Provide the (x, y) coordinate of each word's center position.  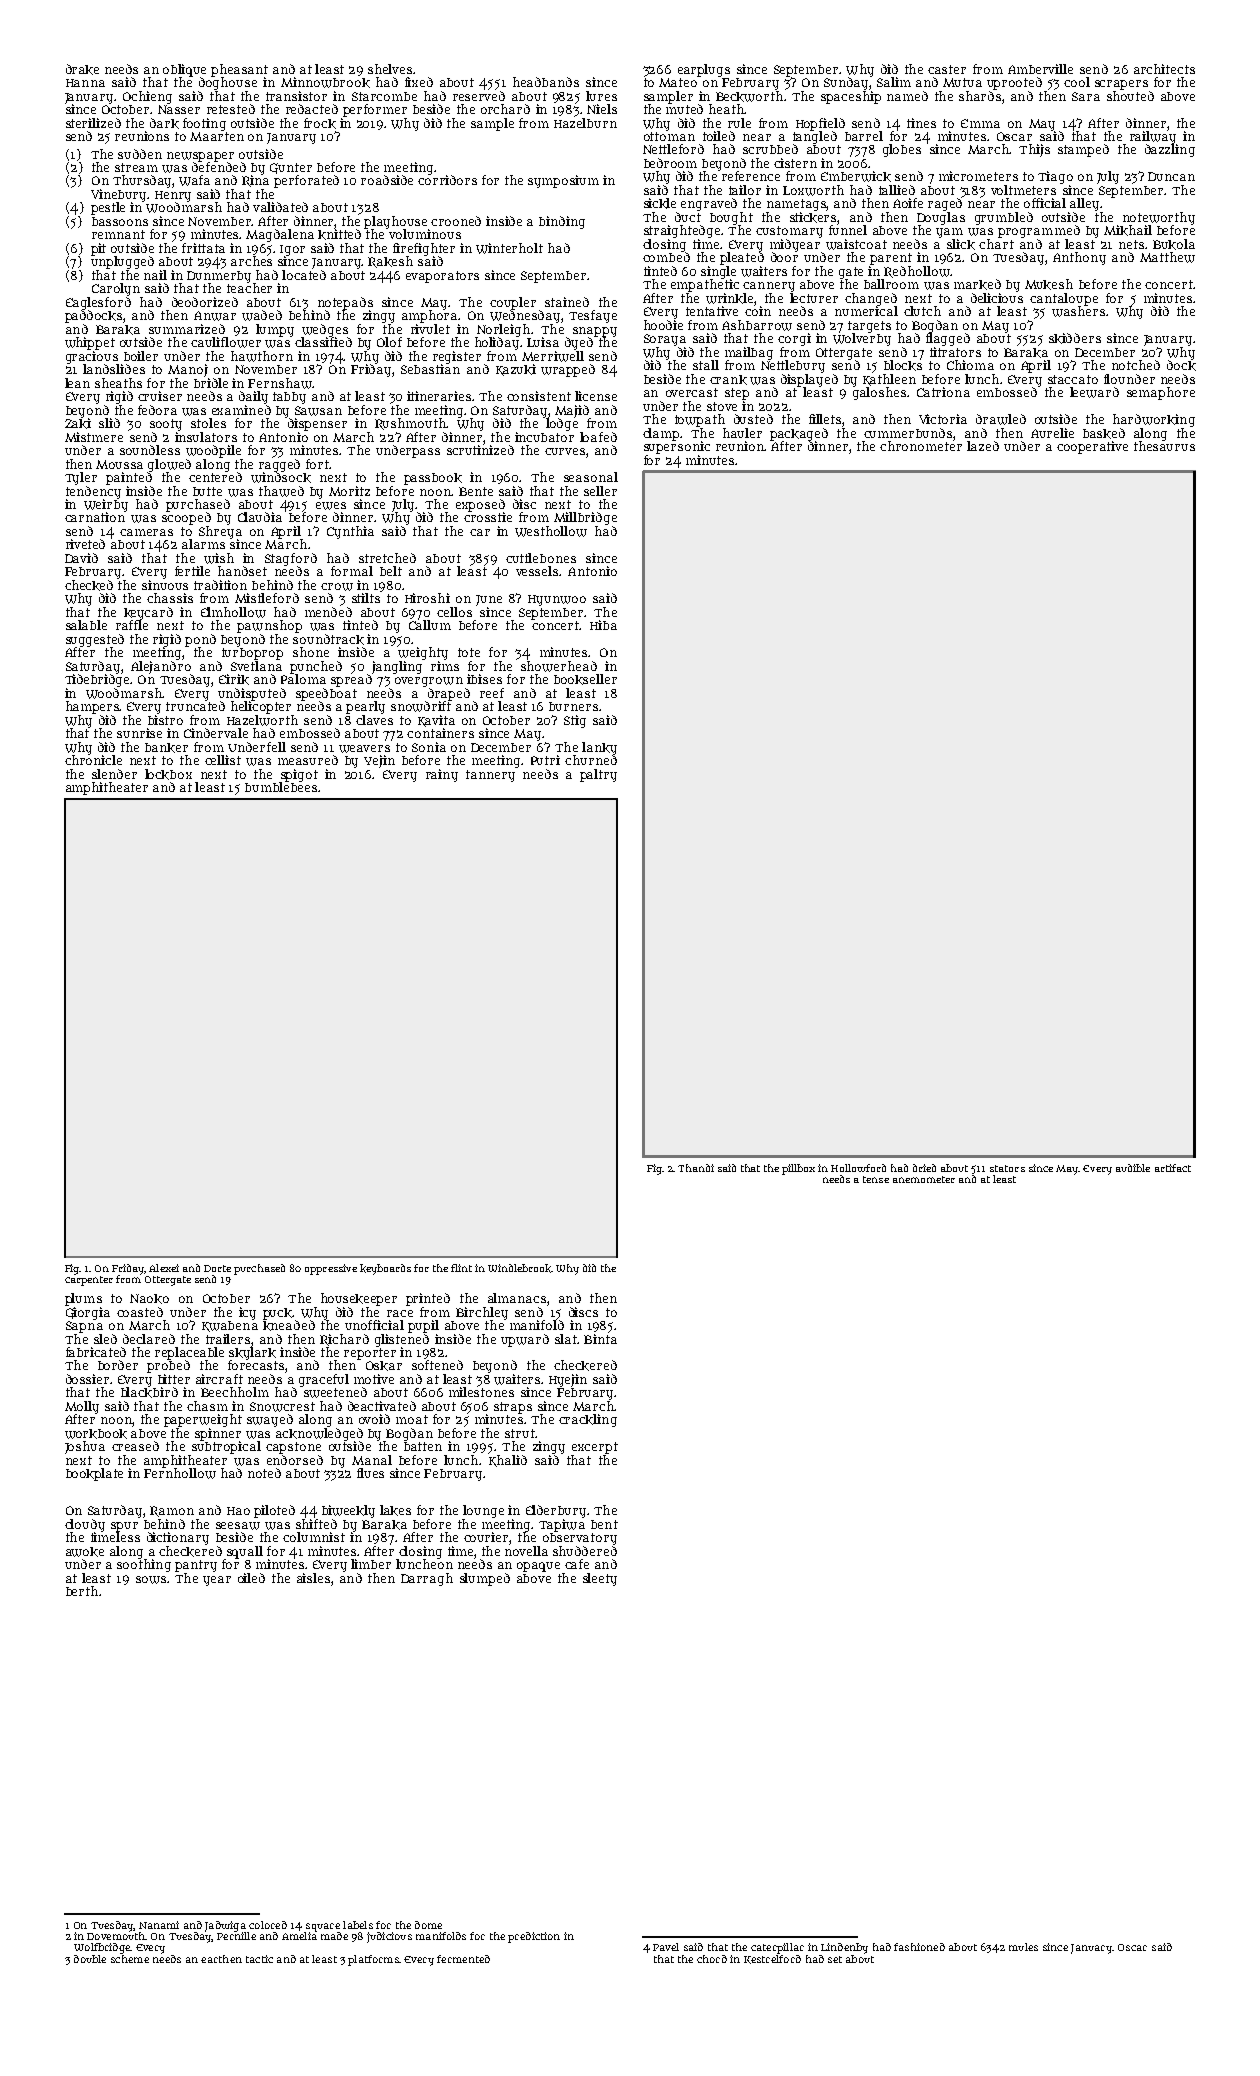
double (90, 1959)
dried (924, 1168)
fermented (463, 1959)
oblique (184, 70)
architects (1164, 69)
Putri (545, 760)
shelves (390, 69)
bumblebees (281, 787)
